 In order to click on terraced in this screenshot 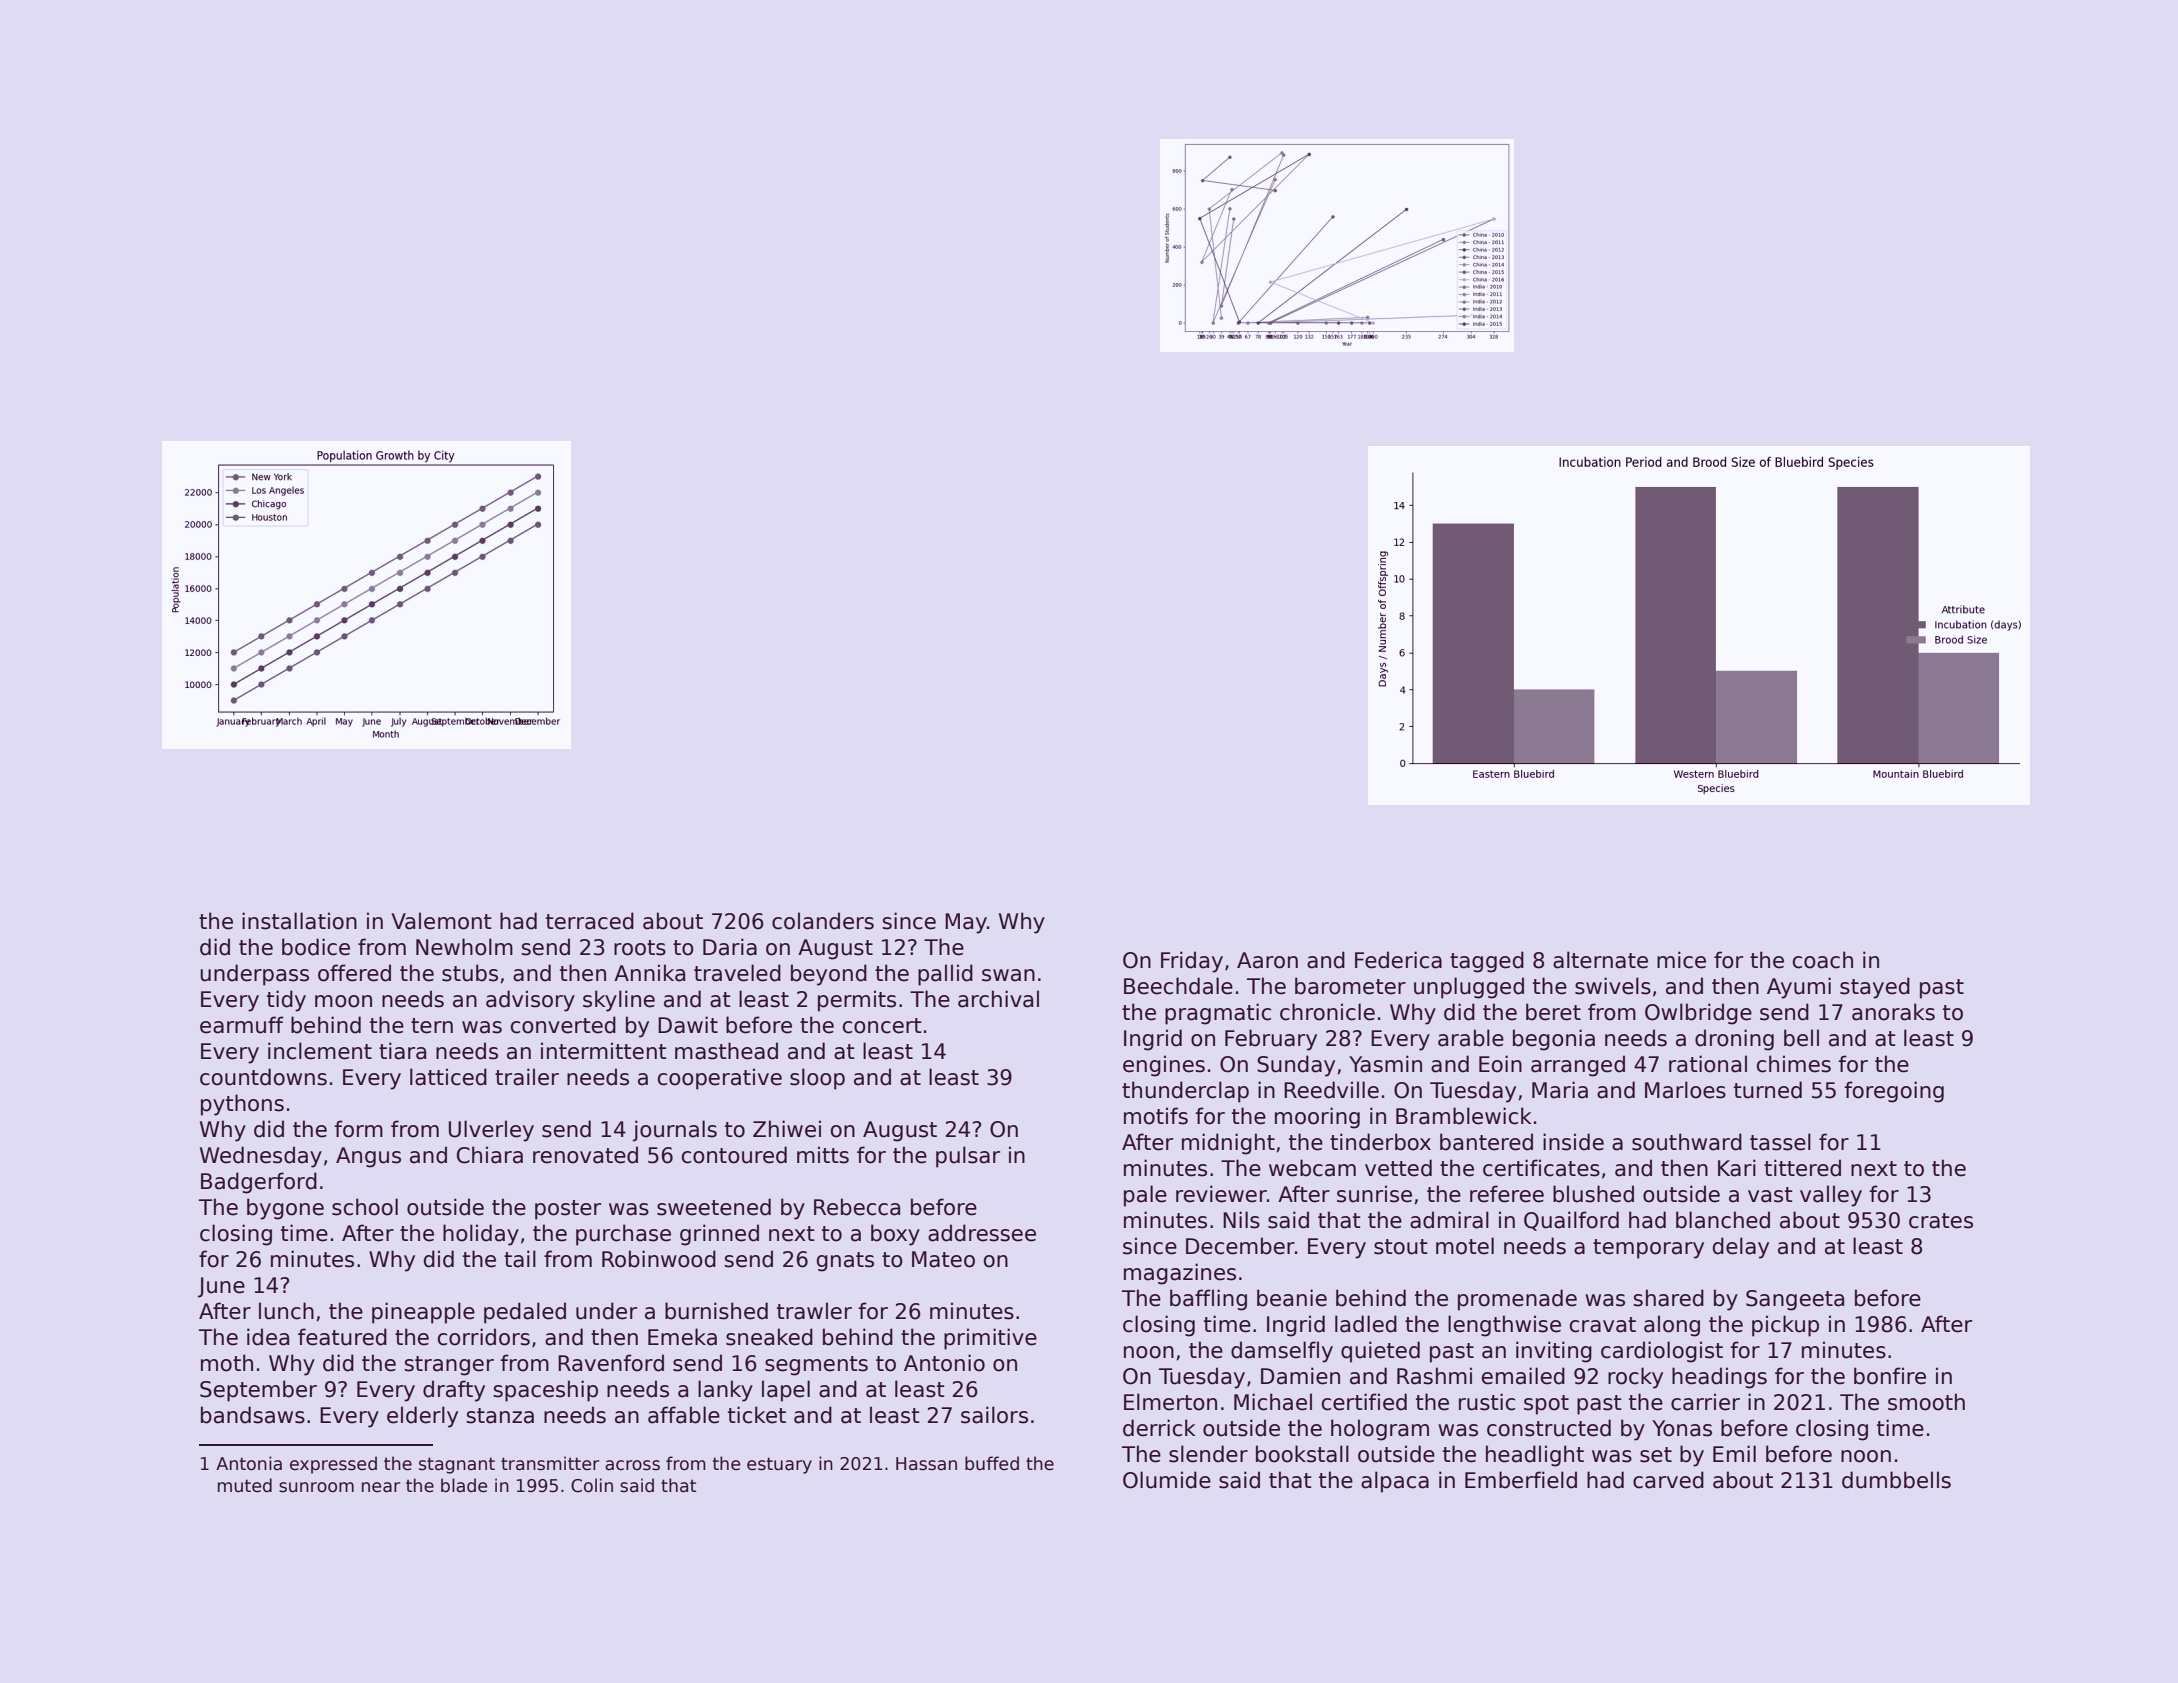, I will do `click(590, 921)`.
